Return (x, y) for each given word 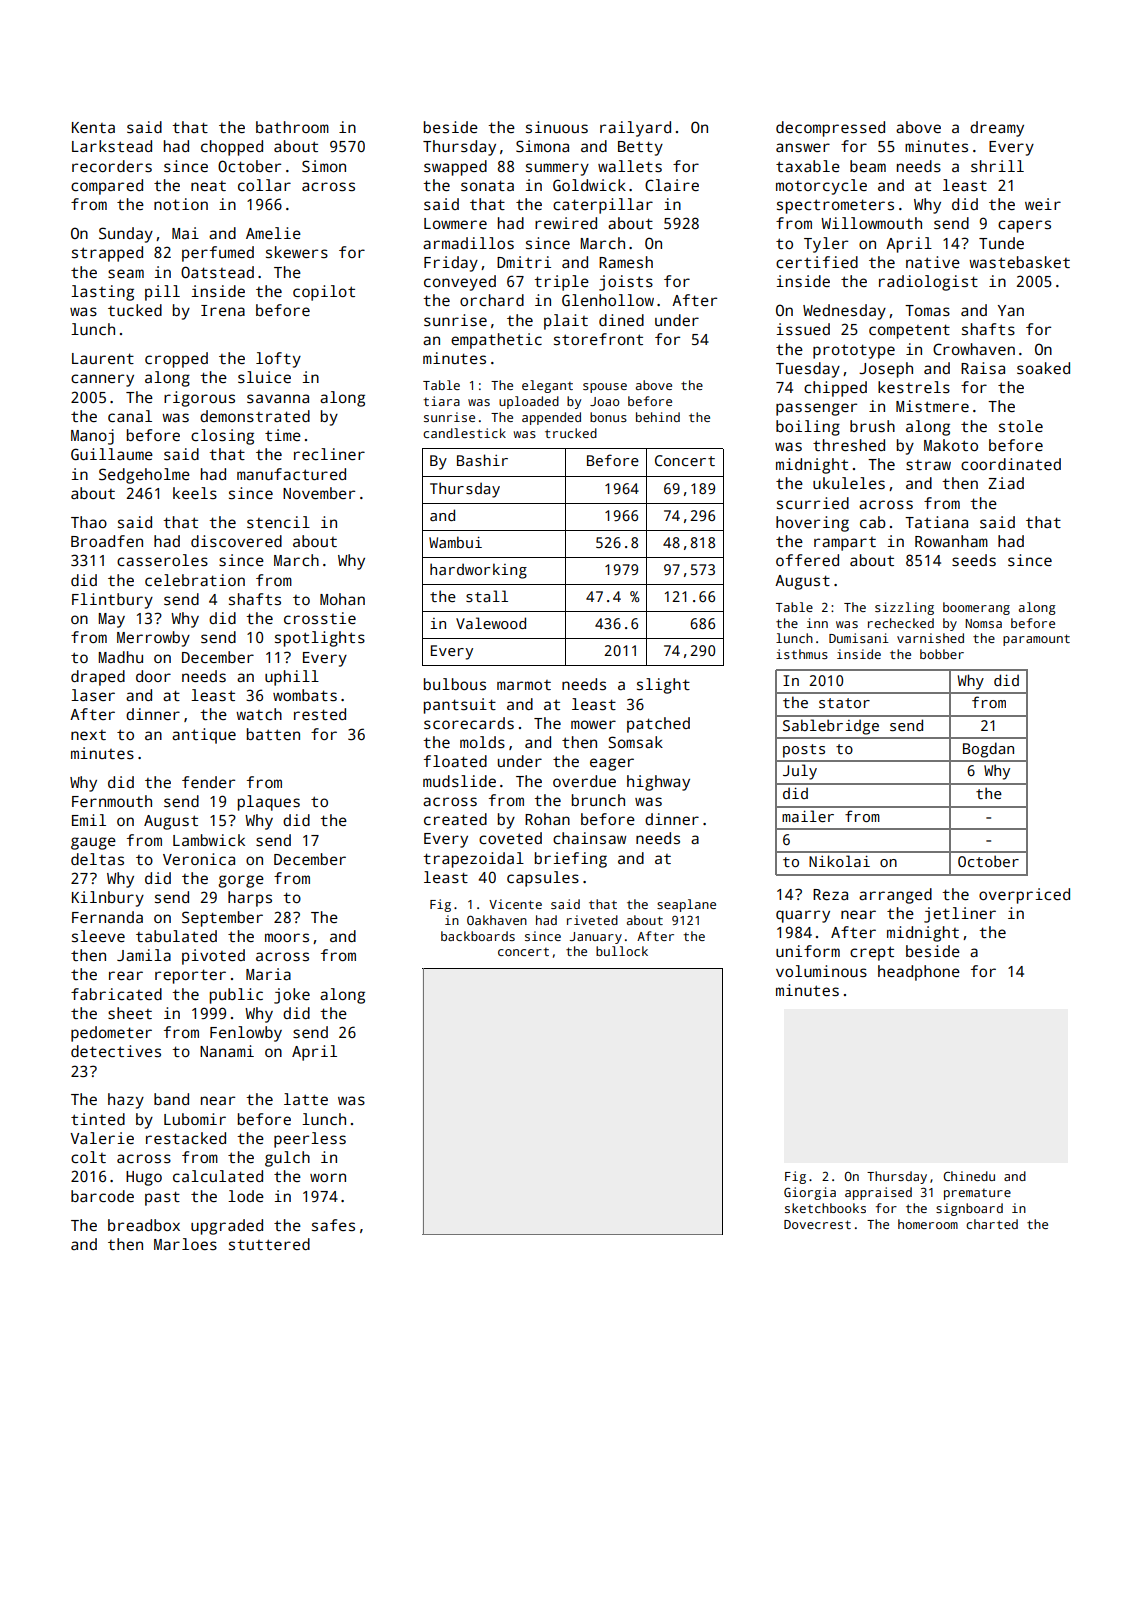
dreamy (997, 129)
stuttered (269, 1244)
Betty (640, 148)
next (88, 735)
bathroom (292, 127)
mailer (808, 816)
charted (992, 1224)
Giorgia (810, 1193)
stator (844, 703)
